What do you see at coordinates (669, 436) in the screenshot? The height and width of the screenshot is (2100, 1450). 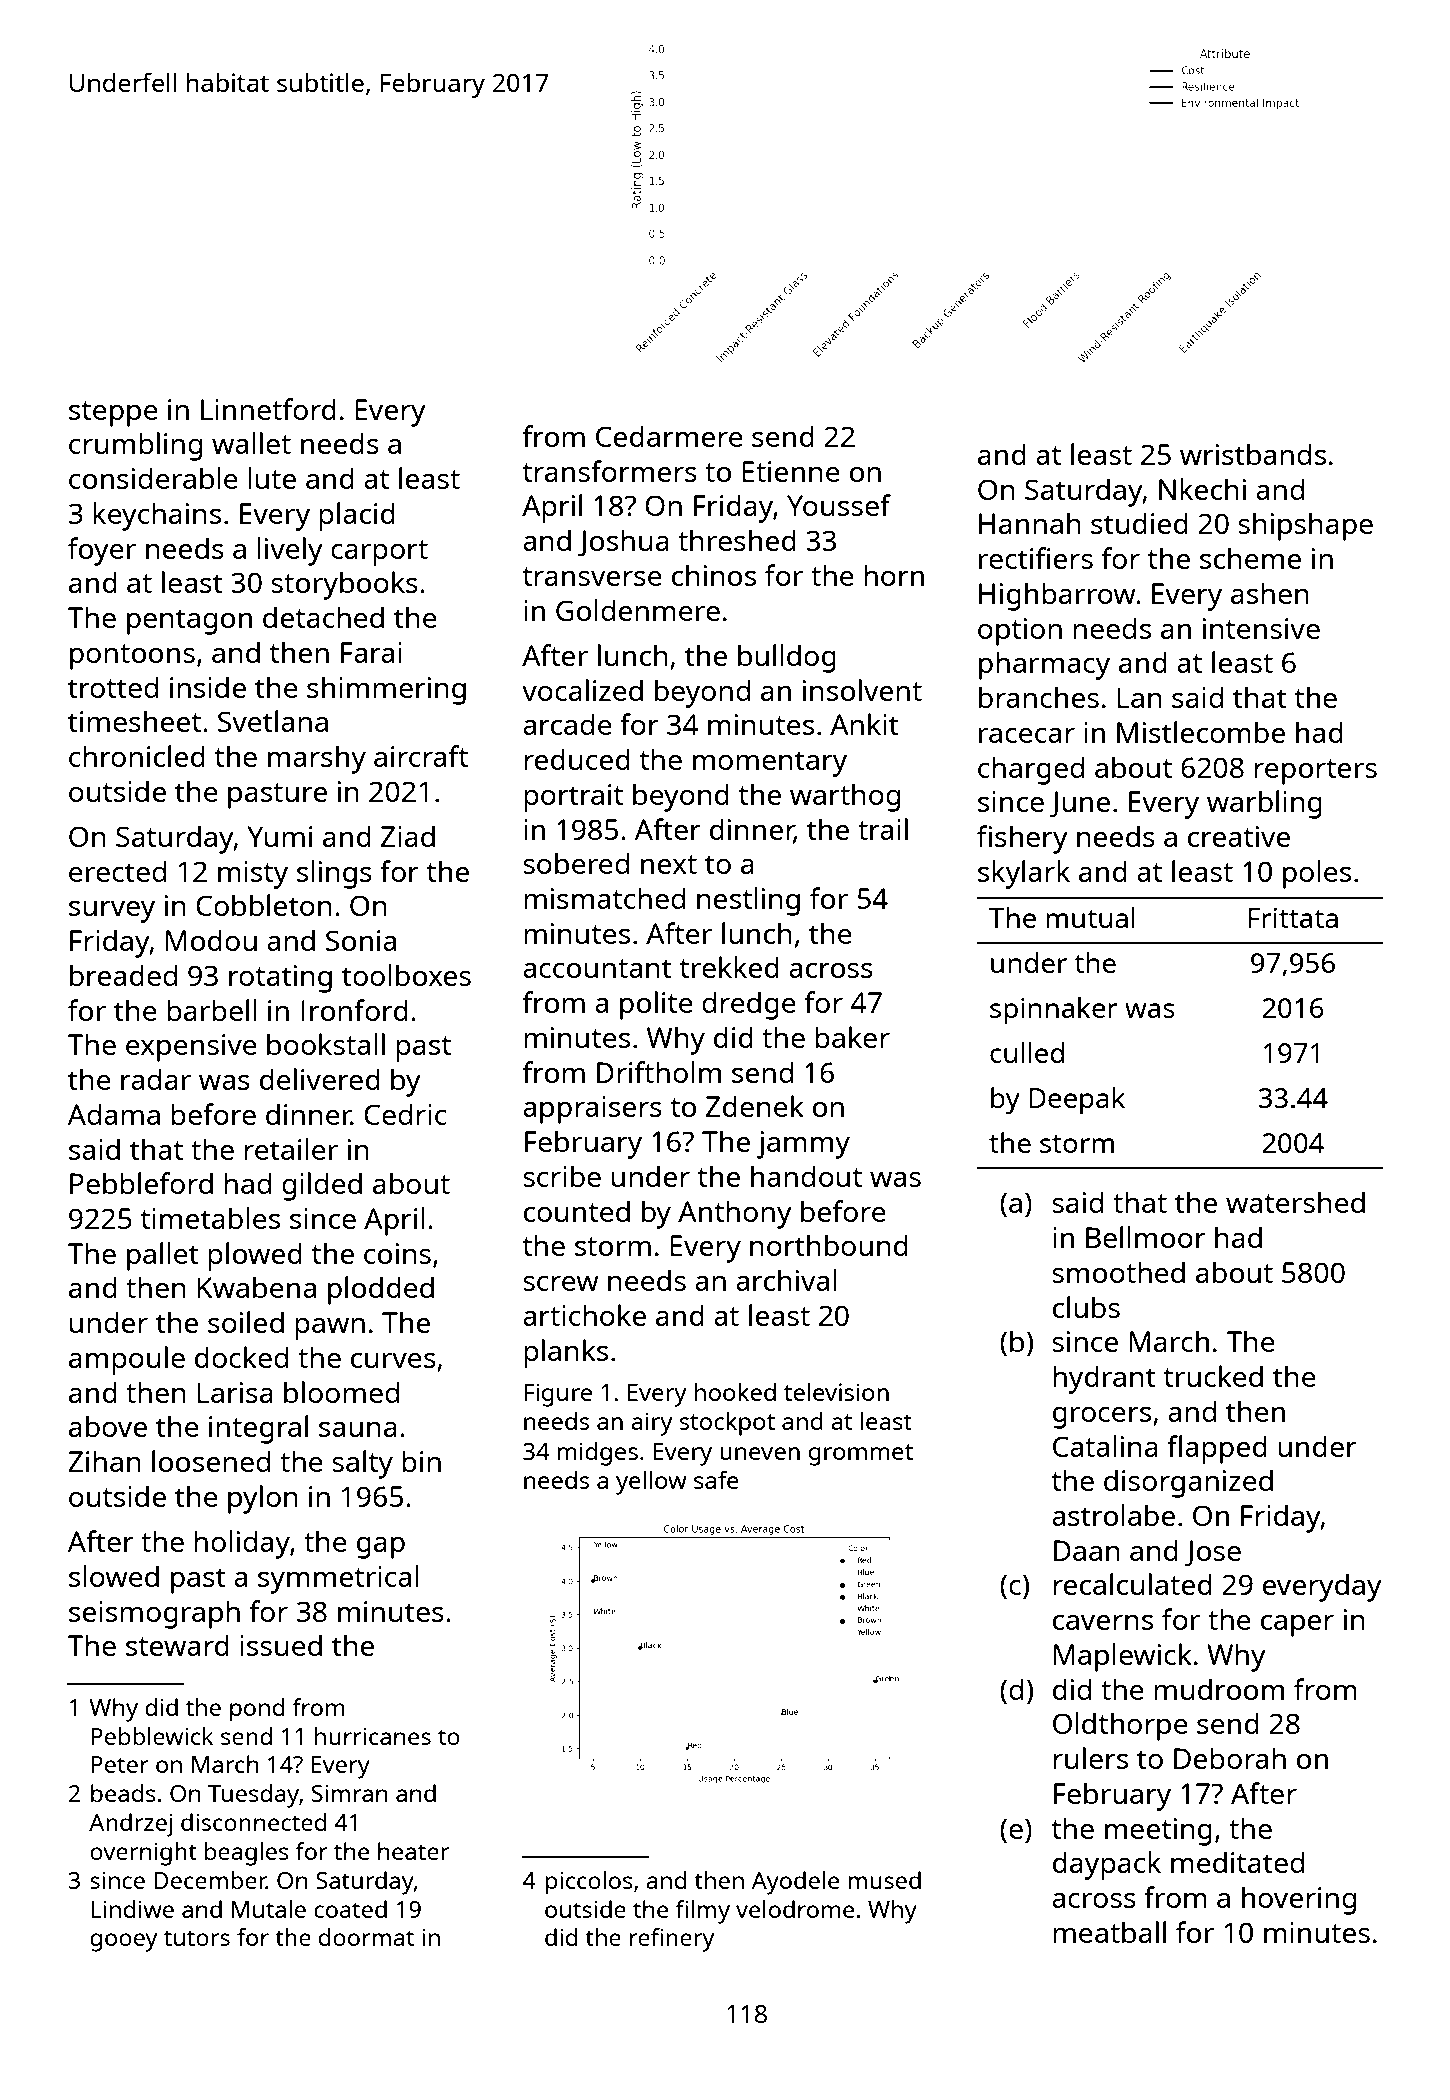 I see `Cedarmere` at bounding box center [669, 436].
